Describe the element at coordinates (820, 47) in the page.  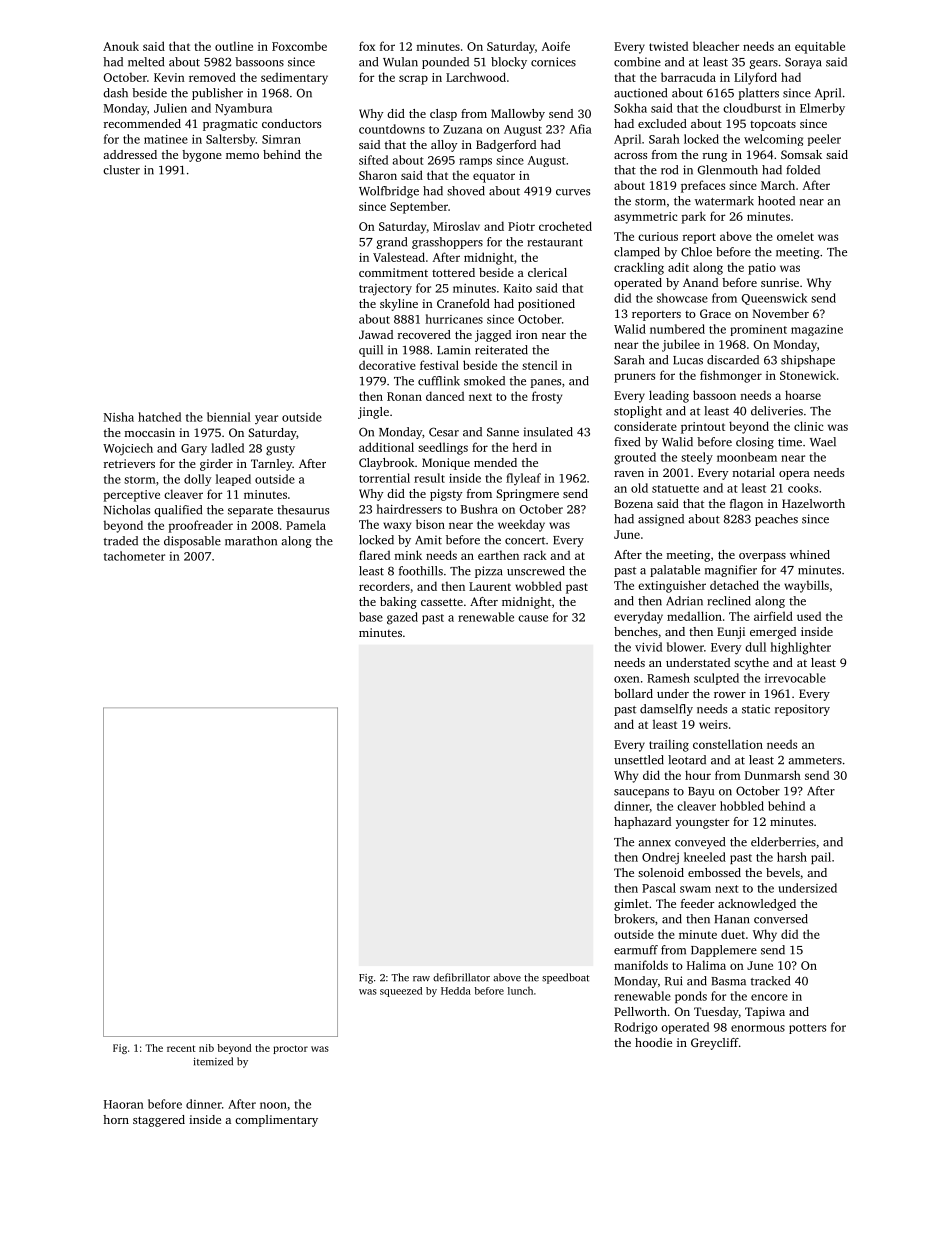
I see `equitable` at that location.
